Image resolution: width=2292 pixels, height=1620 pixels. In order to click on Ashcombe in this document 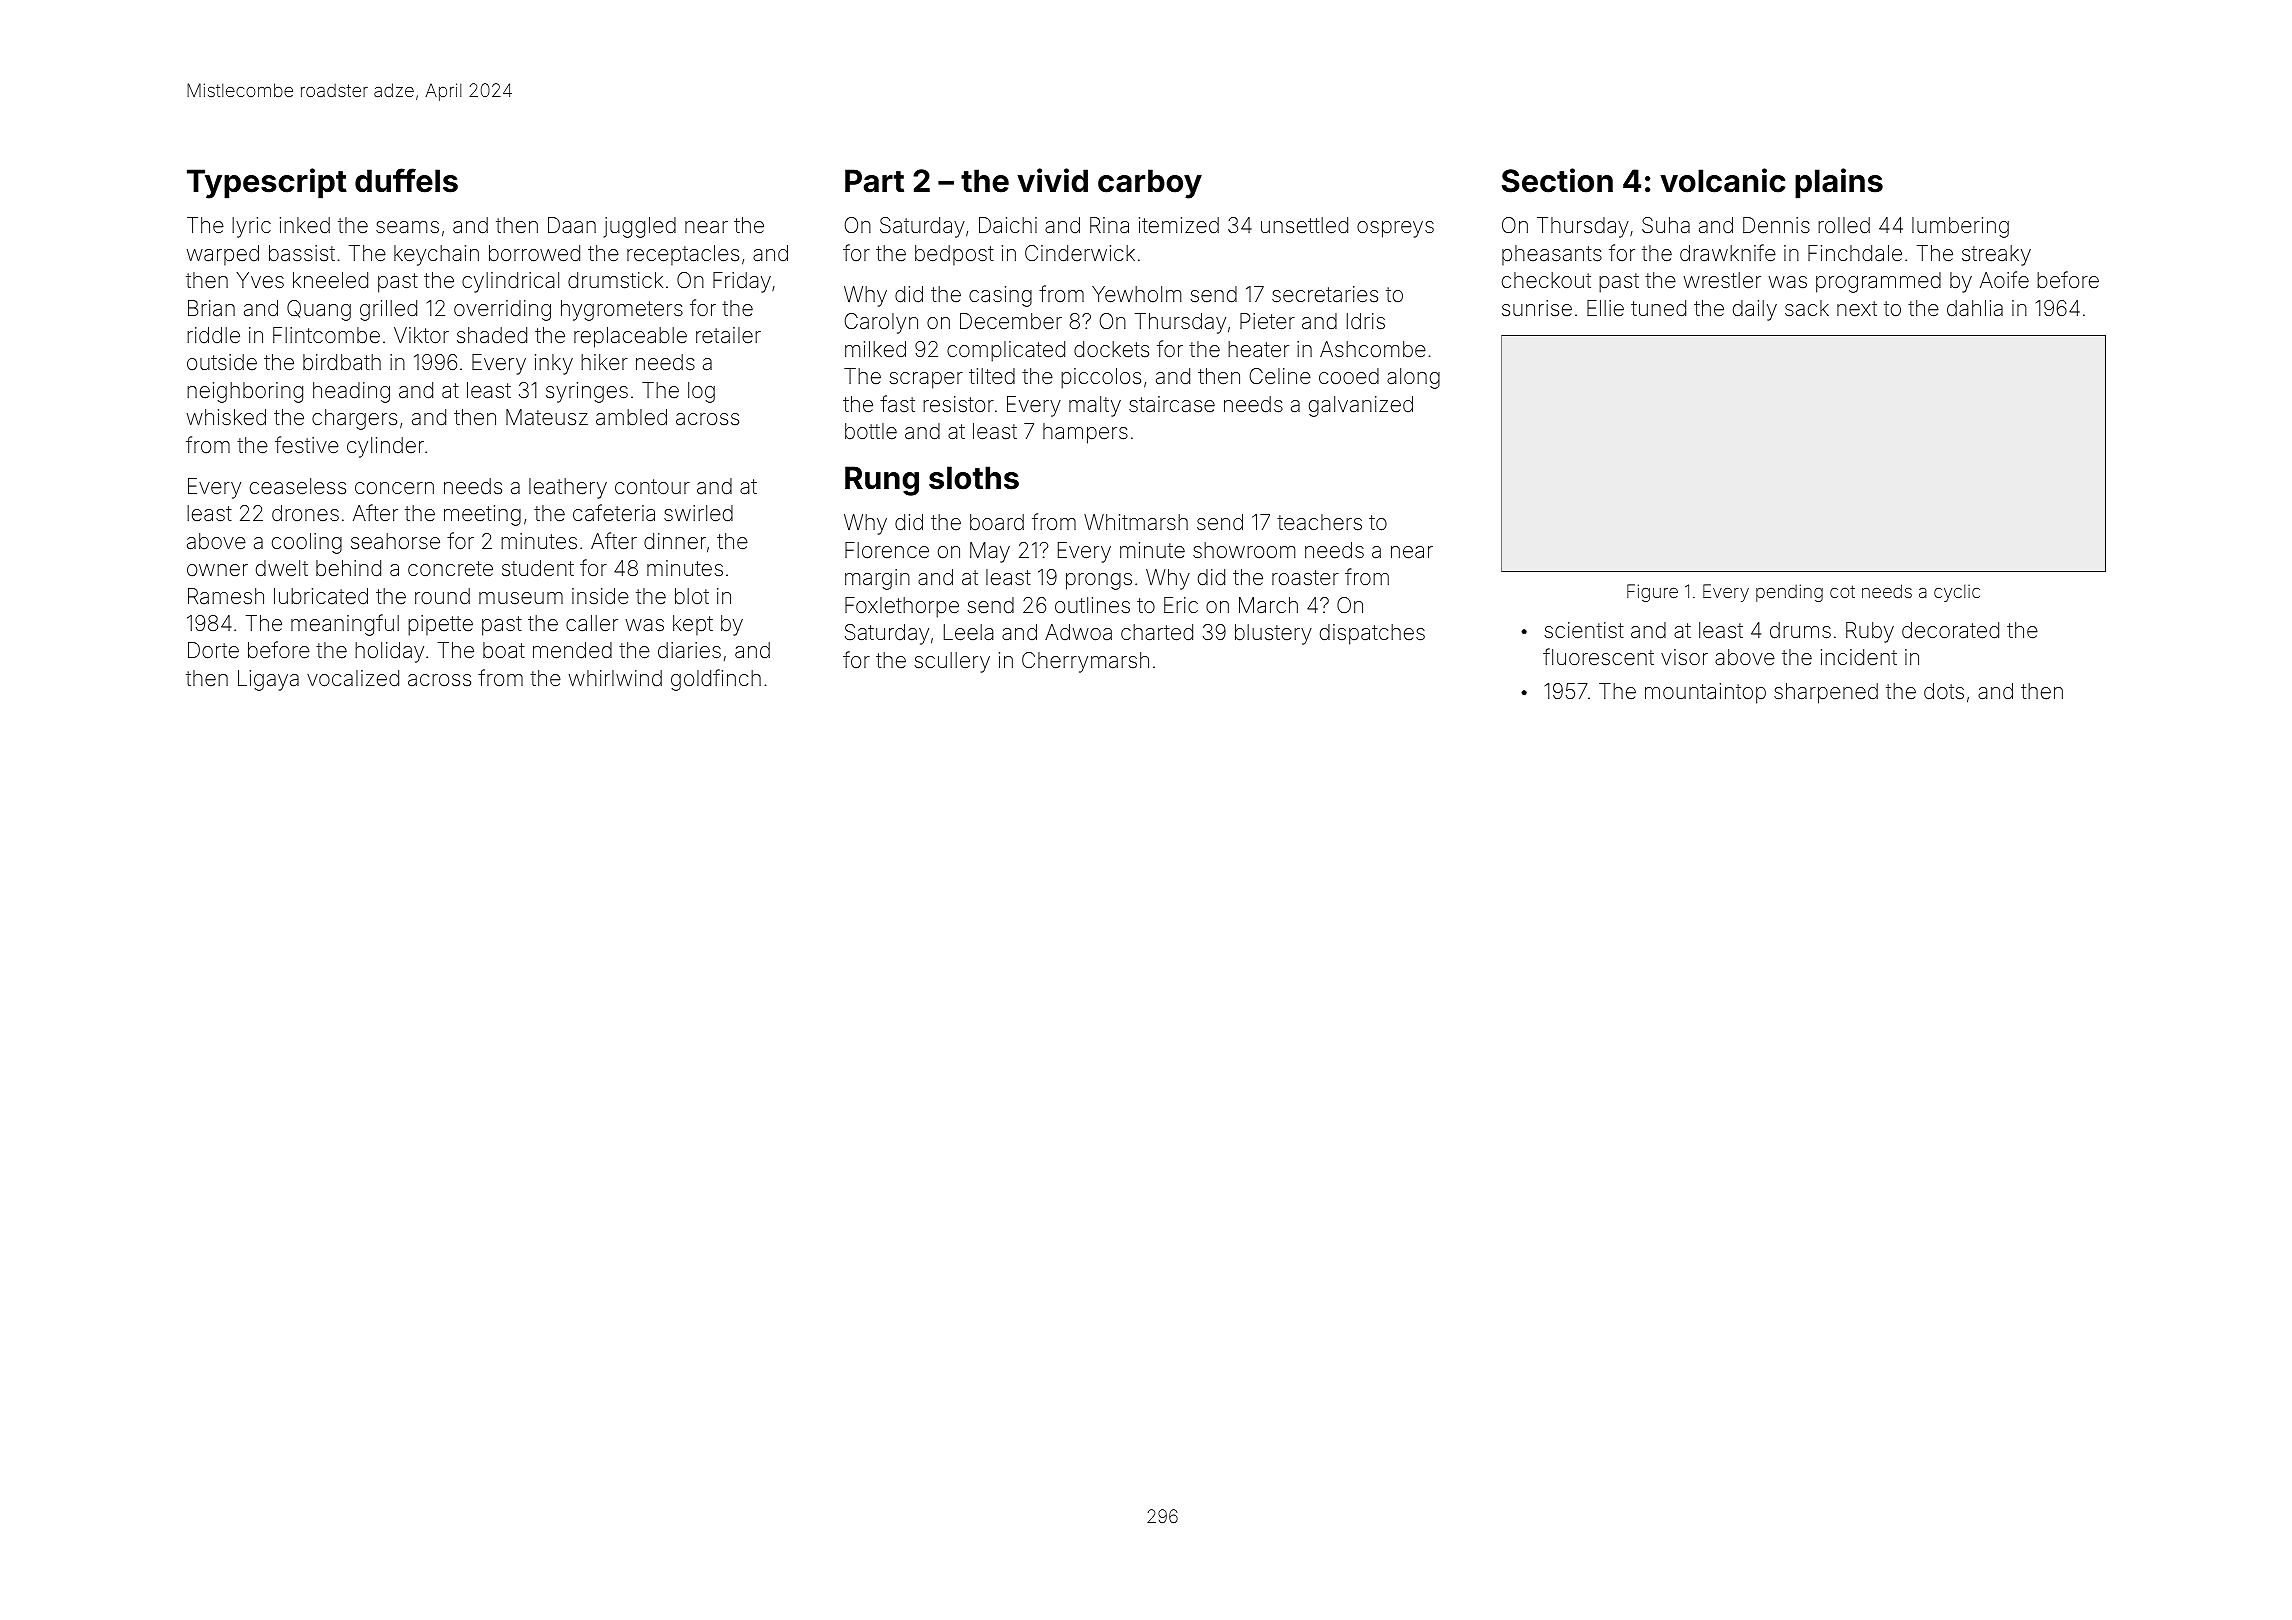, I will do `click(1373, 349)`.
